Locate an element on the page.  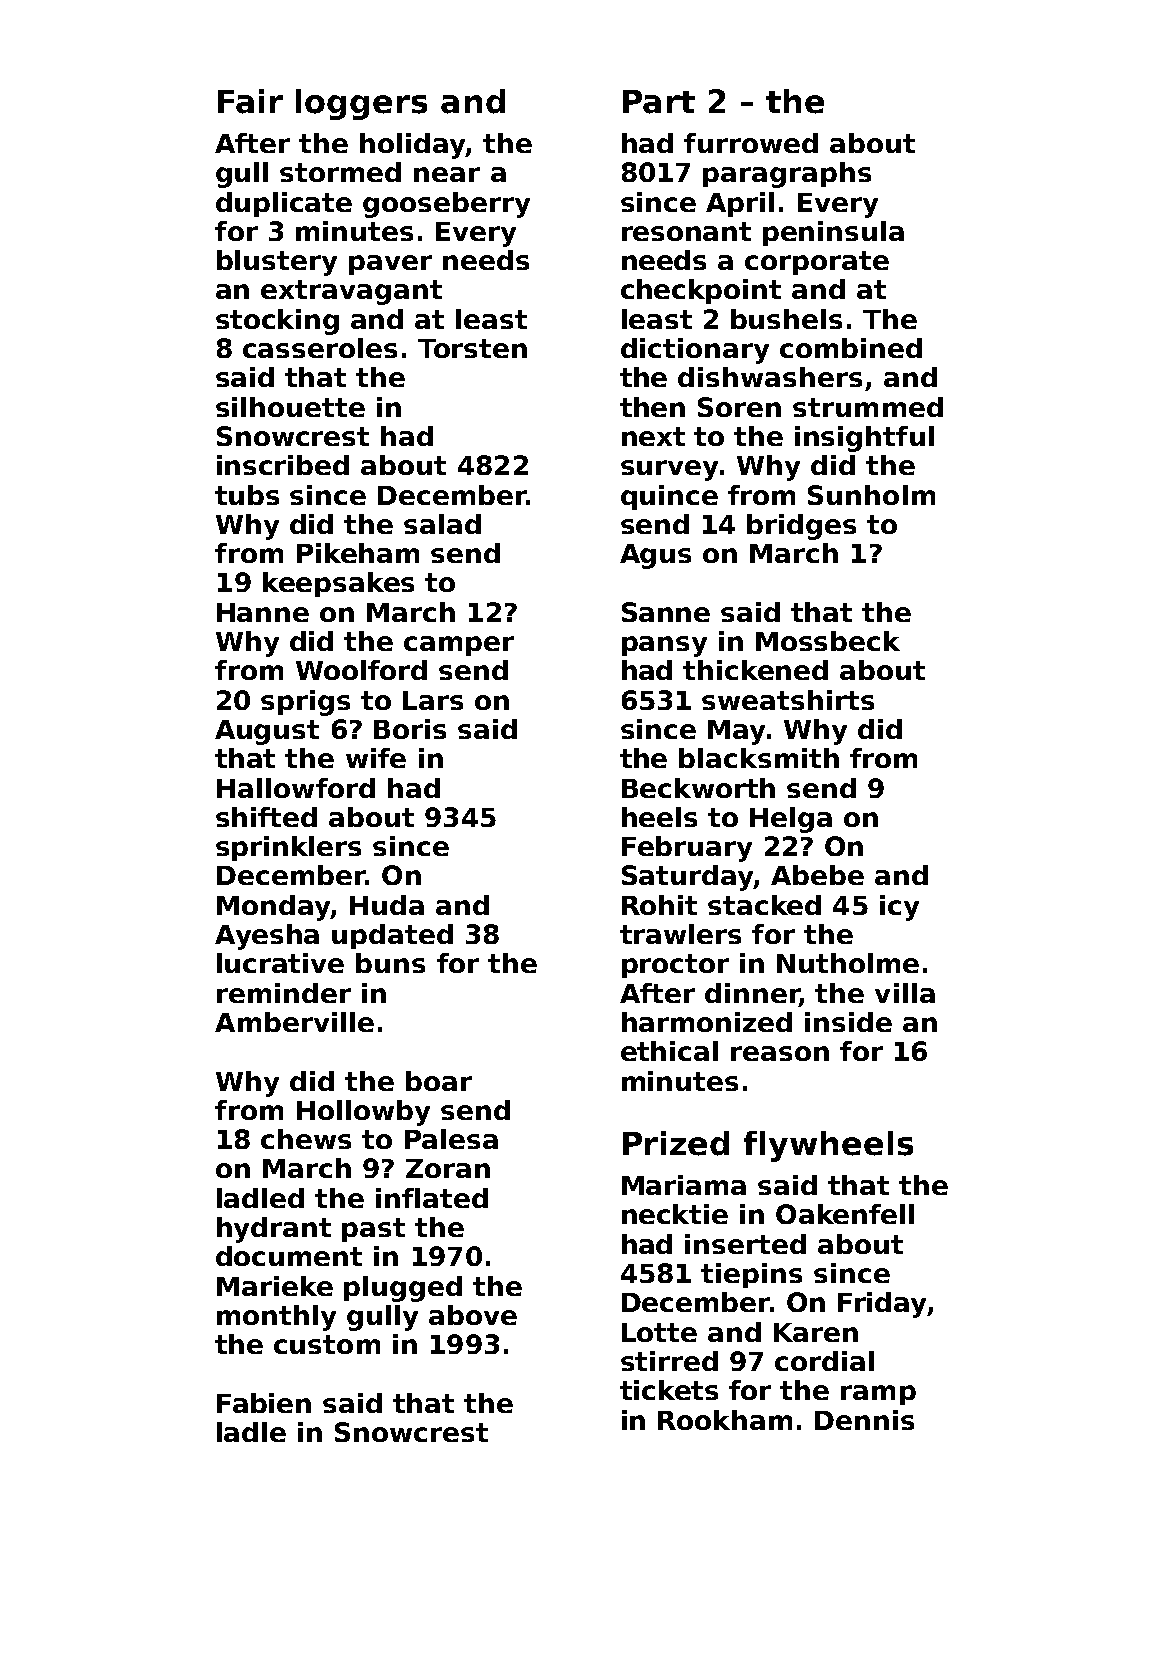
tubs is located at coordinates (247, 495).
